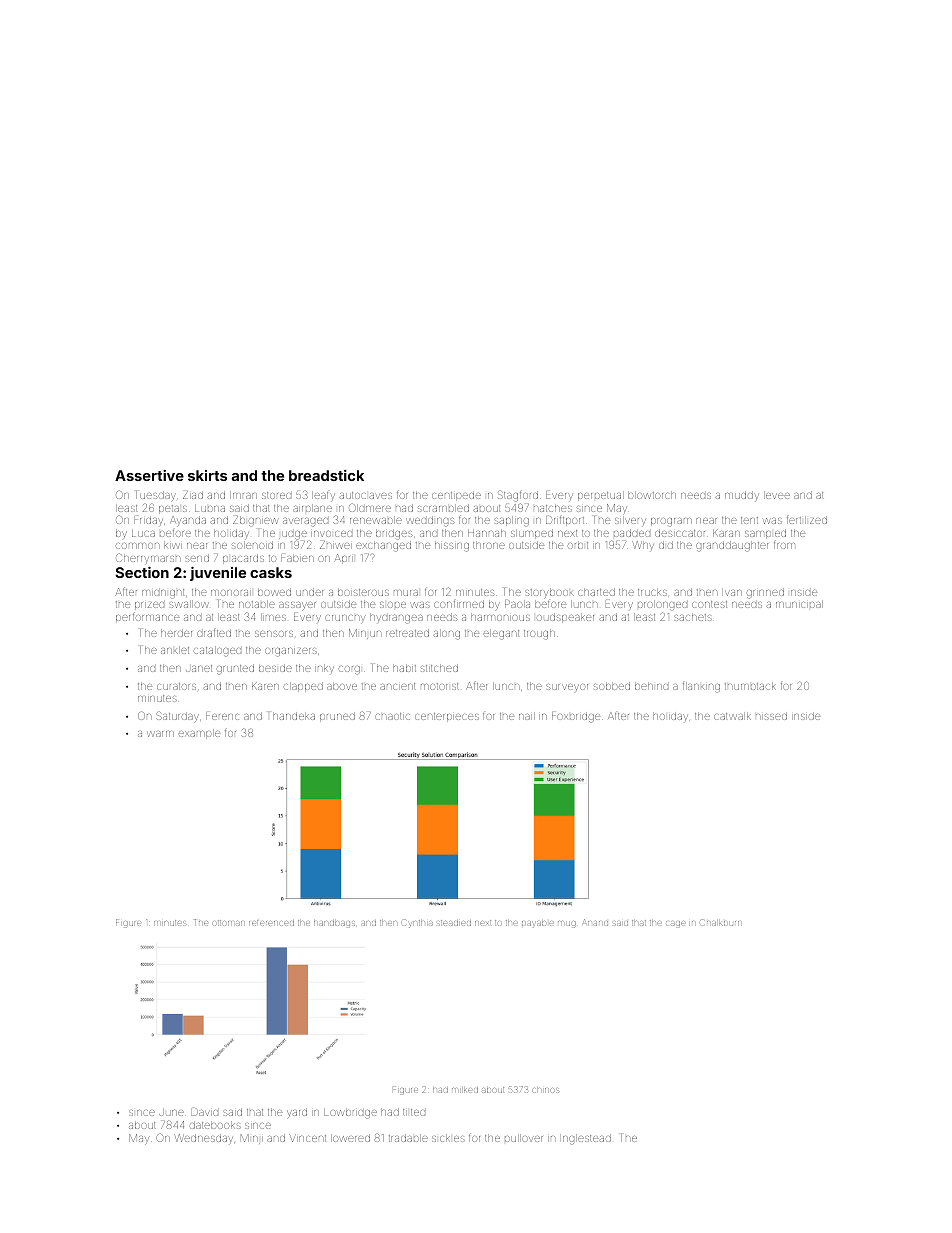 Image resolution: width=952 pixels, height=1233 pixels. What do you see at coordinates (443, 508) in the image?
I see `scrambled` at bounding box center [443, 508].
